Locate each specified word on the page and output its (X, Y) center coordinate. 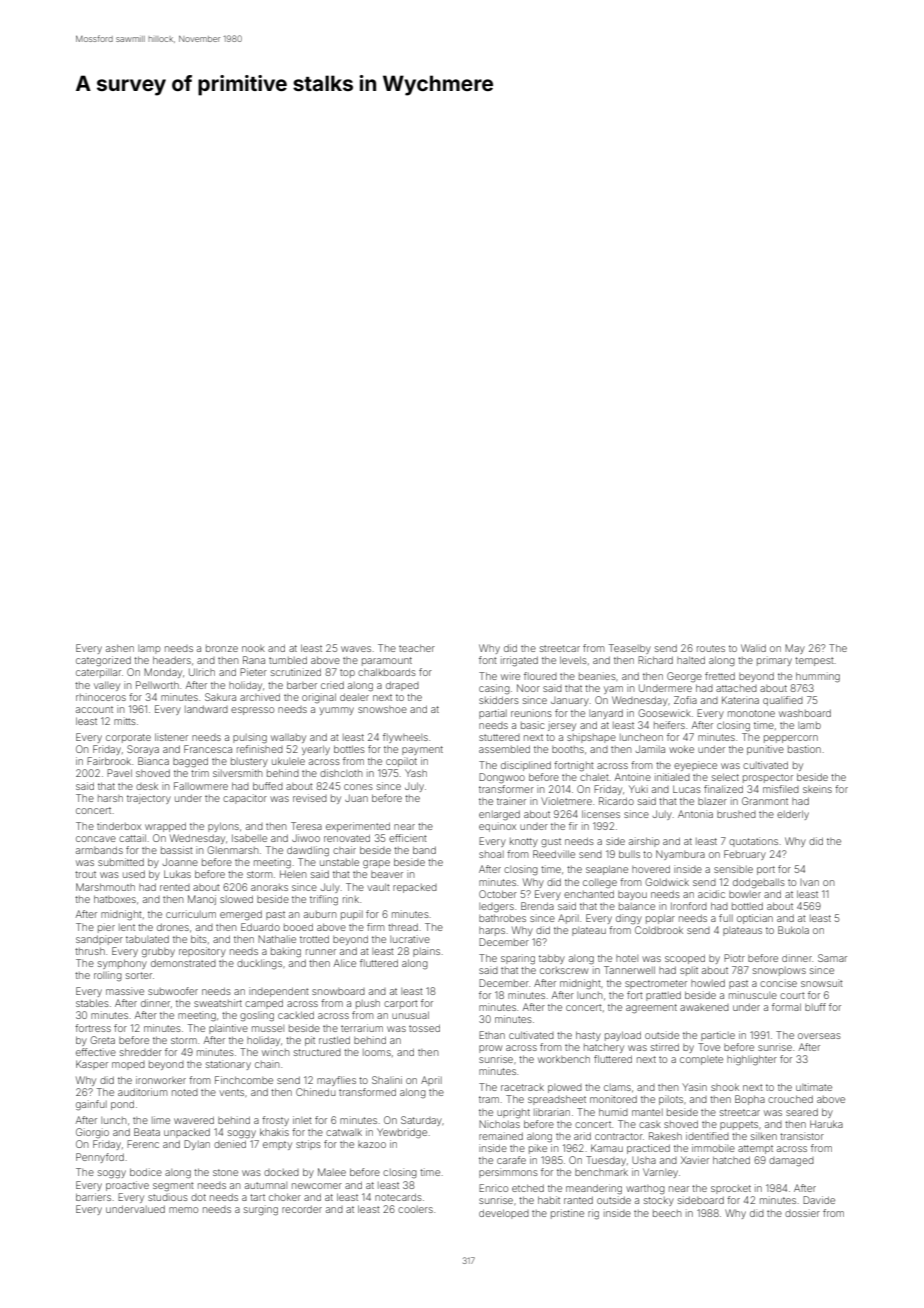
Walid (753, 648)
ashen (120, 648)
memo (183, 1210)
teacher (417, 648)
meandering (594, 1189)
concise (778, 983)
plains (426, 952)
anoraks (269, 887)
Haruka (826, 1124)
